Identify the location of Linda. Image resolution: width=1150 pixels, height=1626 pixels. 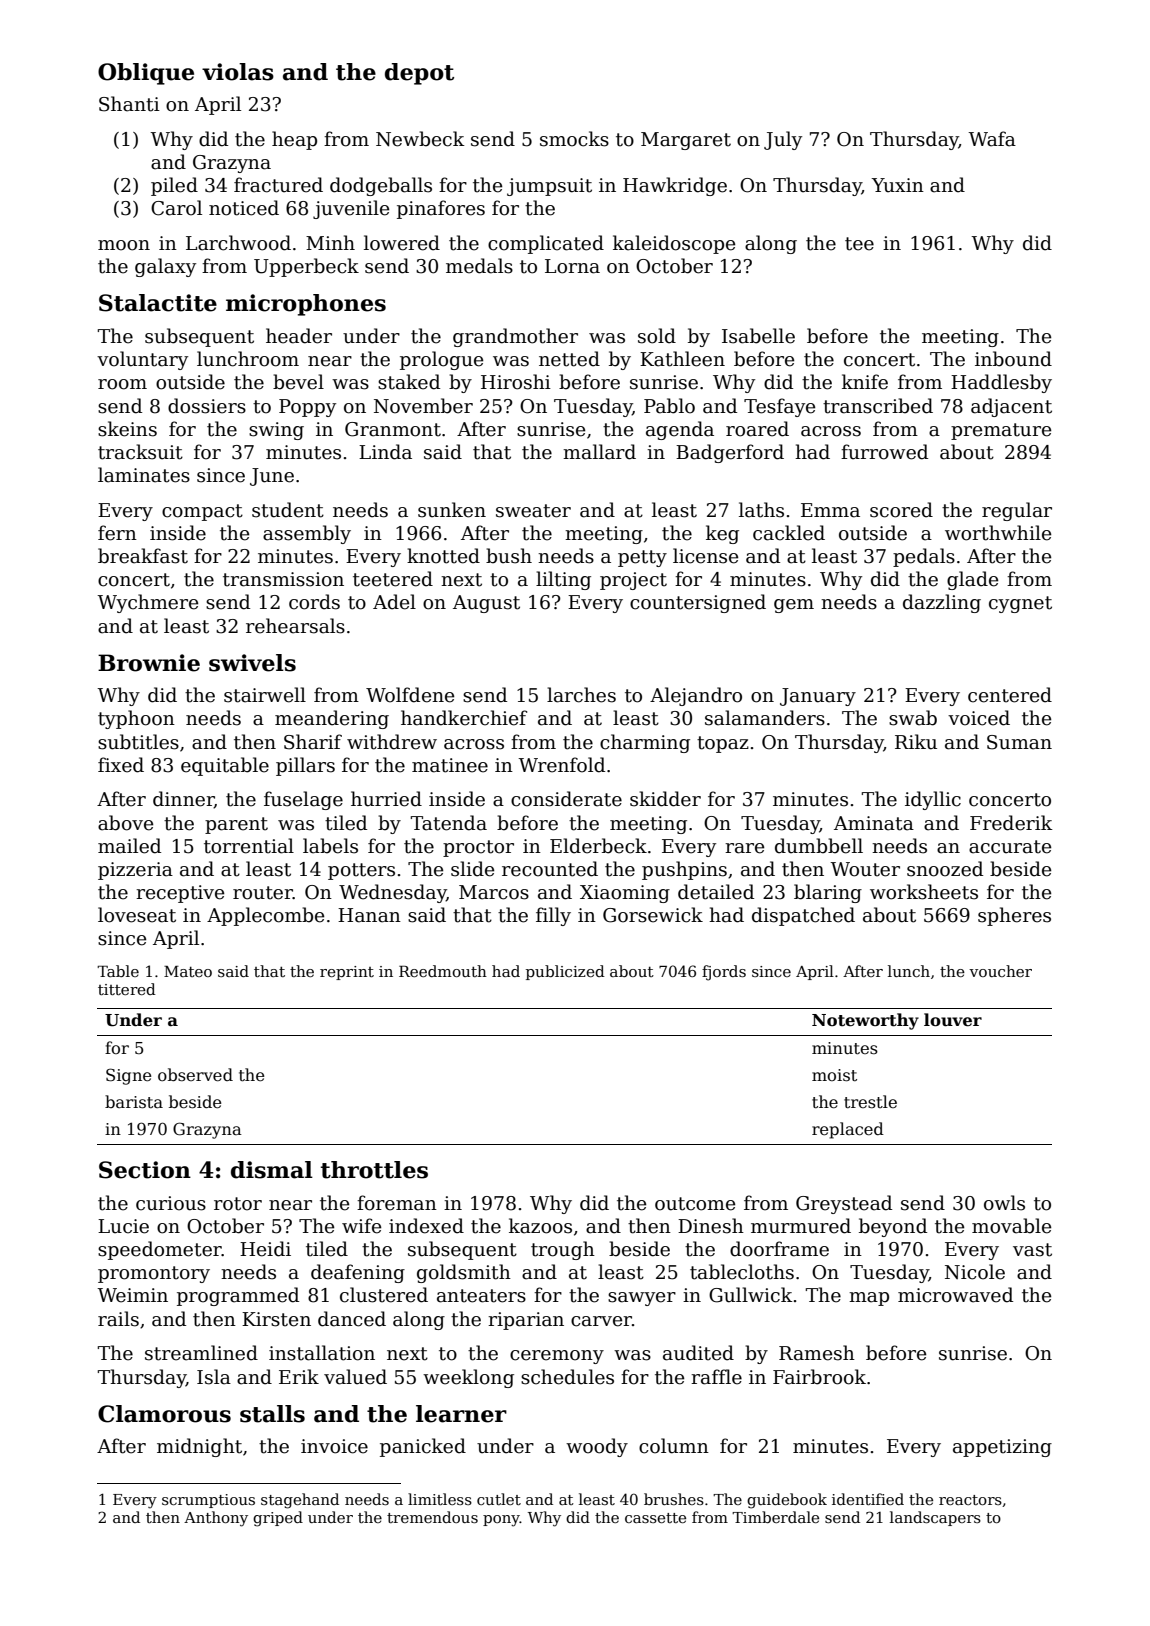
(385, 452).
